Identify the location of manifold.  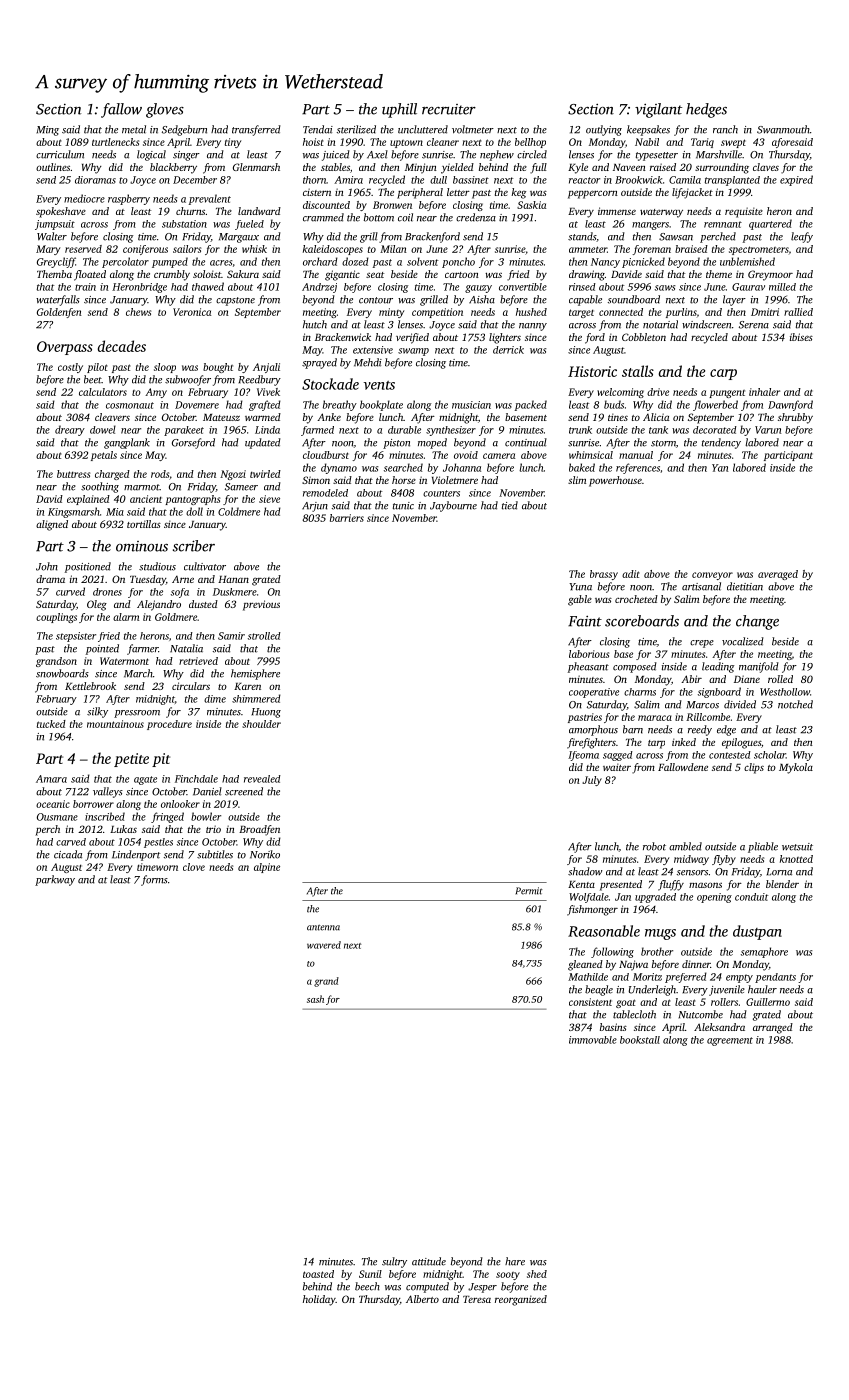
(759, 667).
